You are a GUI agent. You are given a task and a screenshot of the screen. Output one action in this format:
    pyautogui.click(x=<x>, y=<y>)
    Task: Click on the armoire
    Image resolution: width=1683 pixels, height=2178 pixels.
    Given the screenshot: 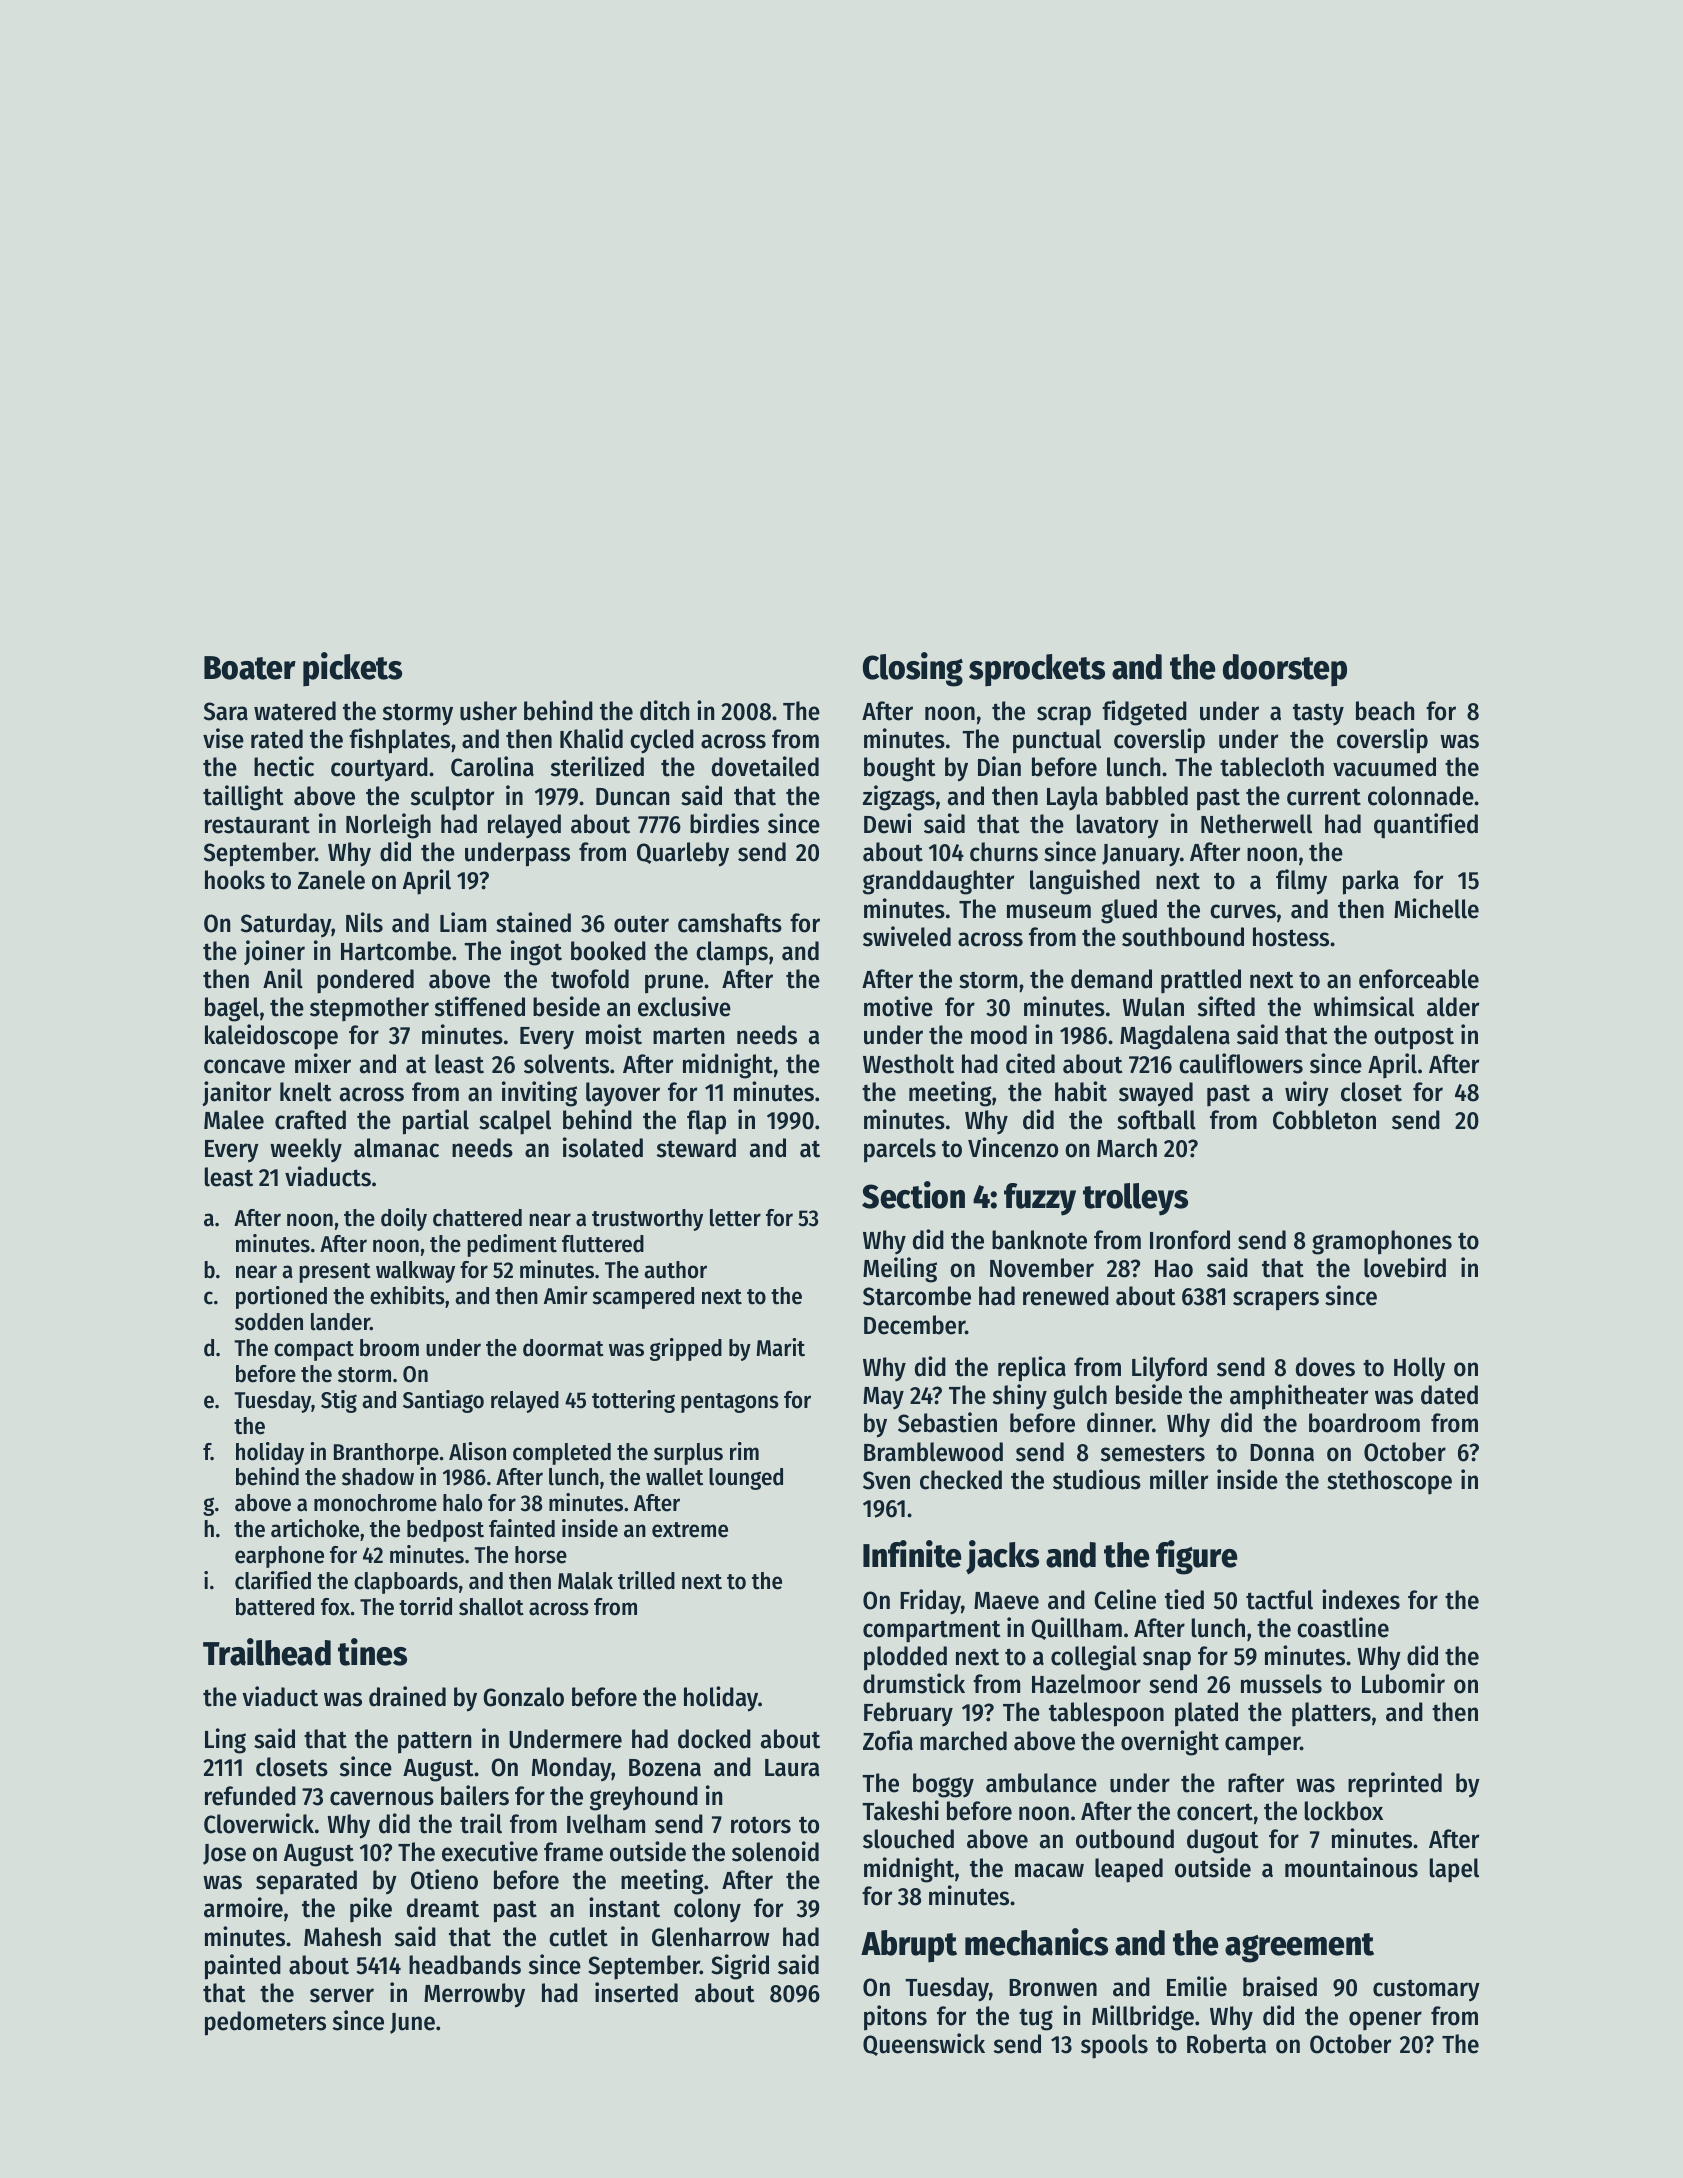 What is the action you would take?
    pyautogui.click(x=243, y=1907)
